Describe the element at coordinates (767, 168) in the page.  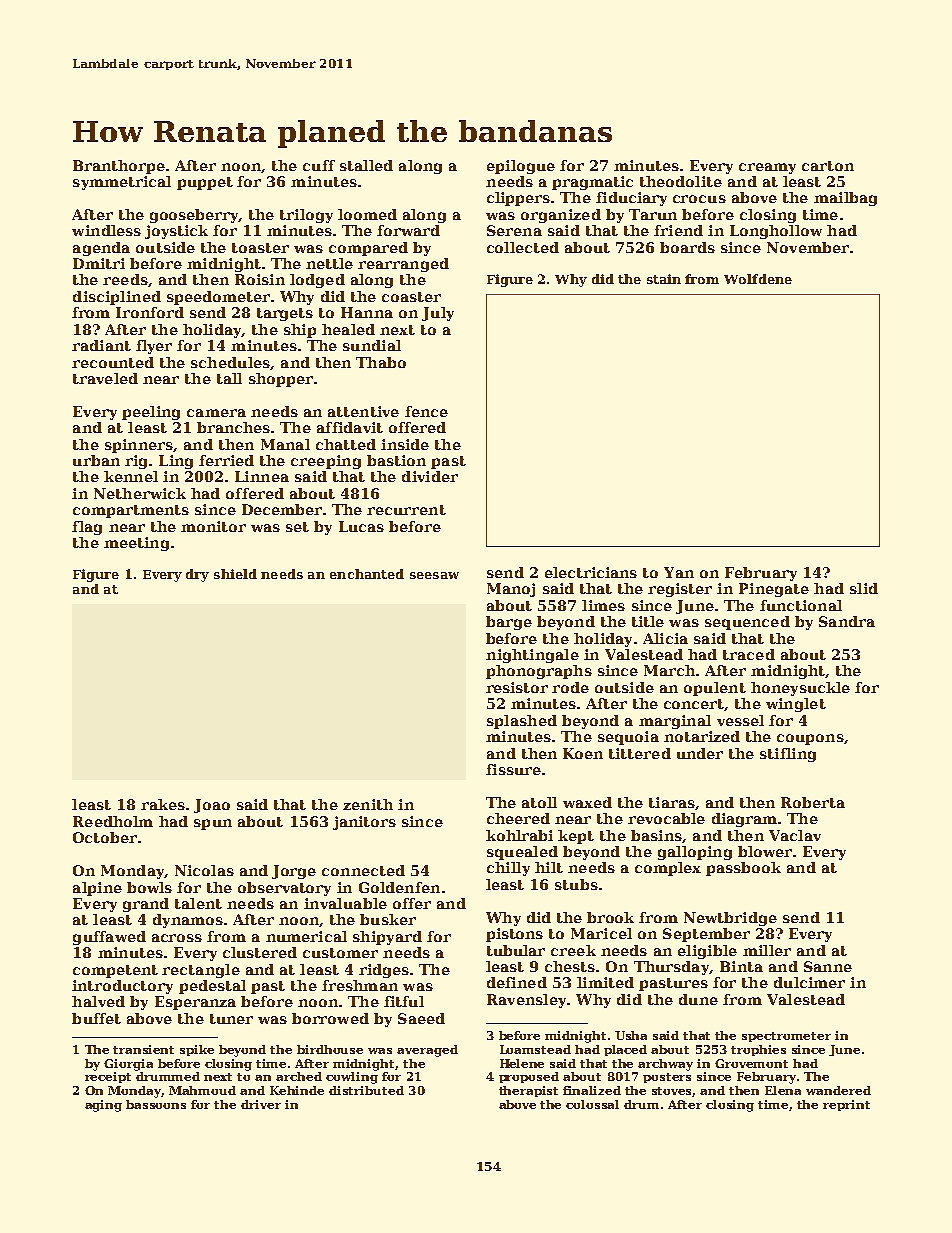
I see `creamy` at that location.
